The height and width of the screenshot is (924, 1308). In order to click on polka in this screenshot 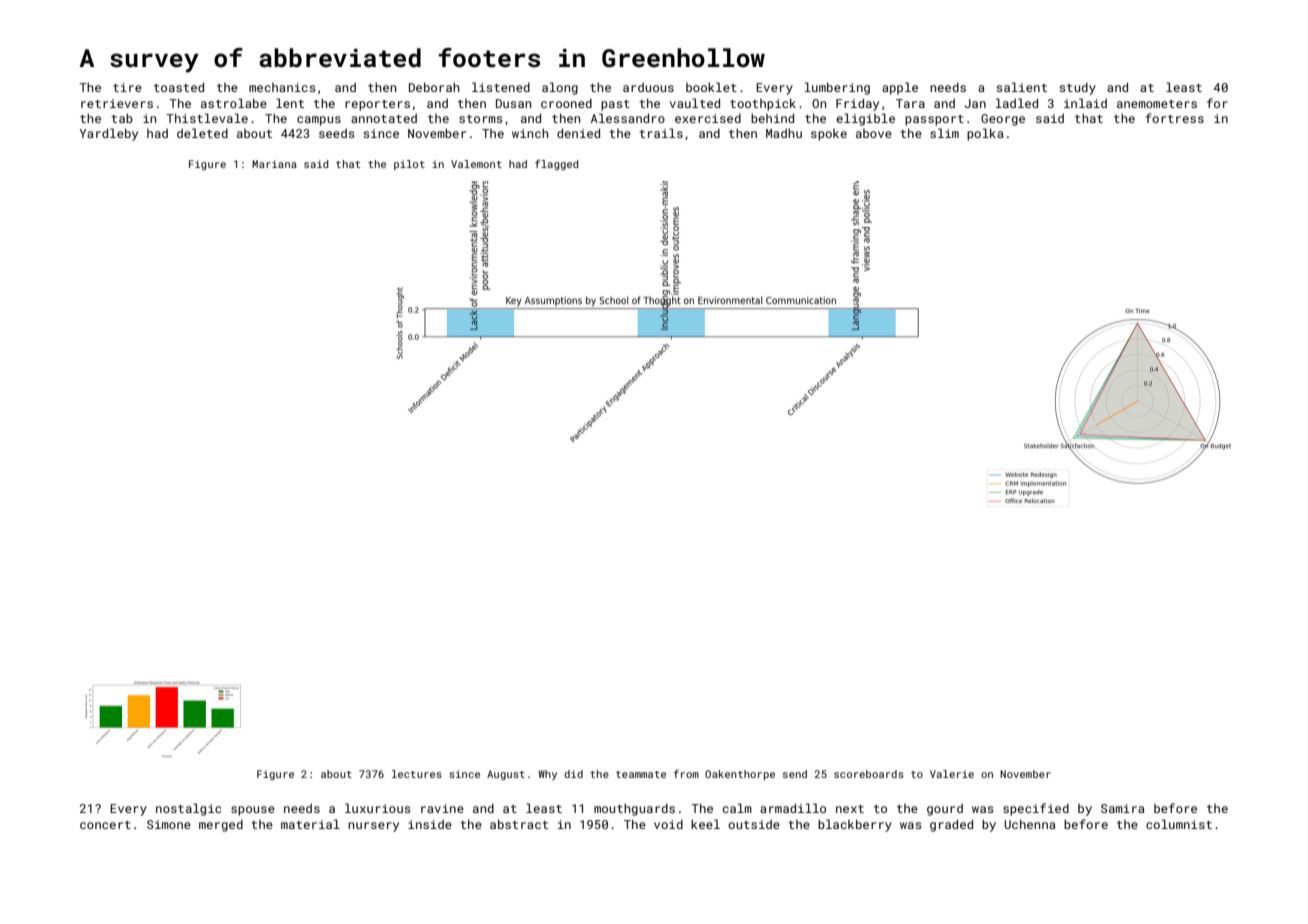, I will do `click(985, 134)`.
